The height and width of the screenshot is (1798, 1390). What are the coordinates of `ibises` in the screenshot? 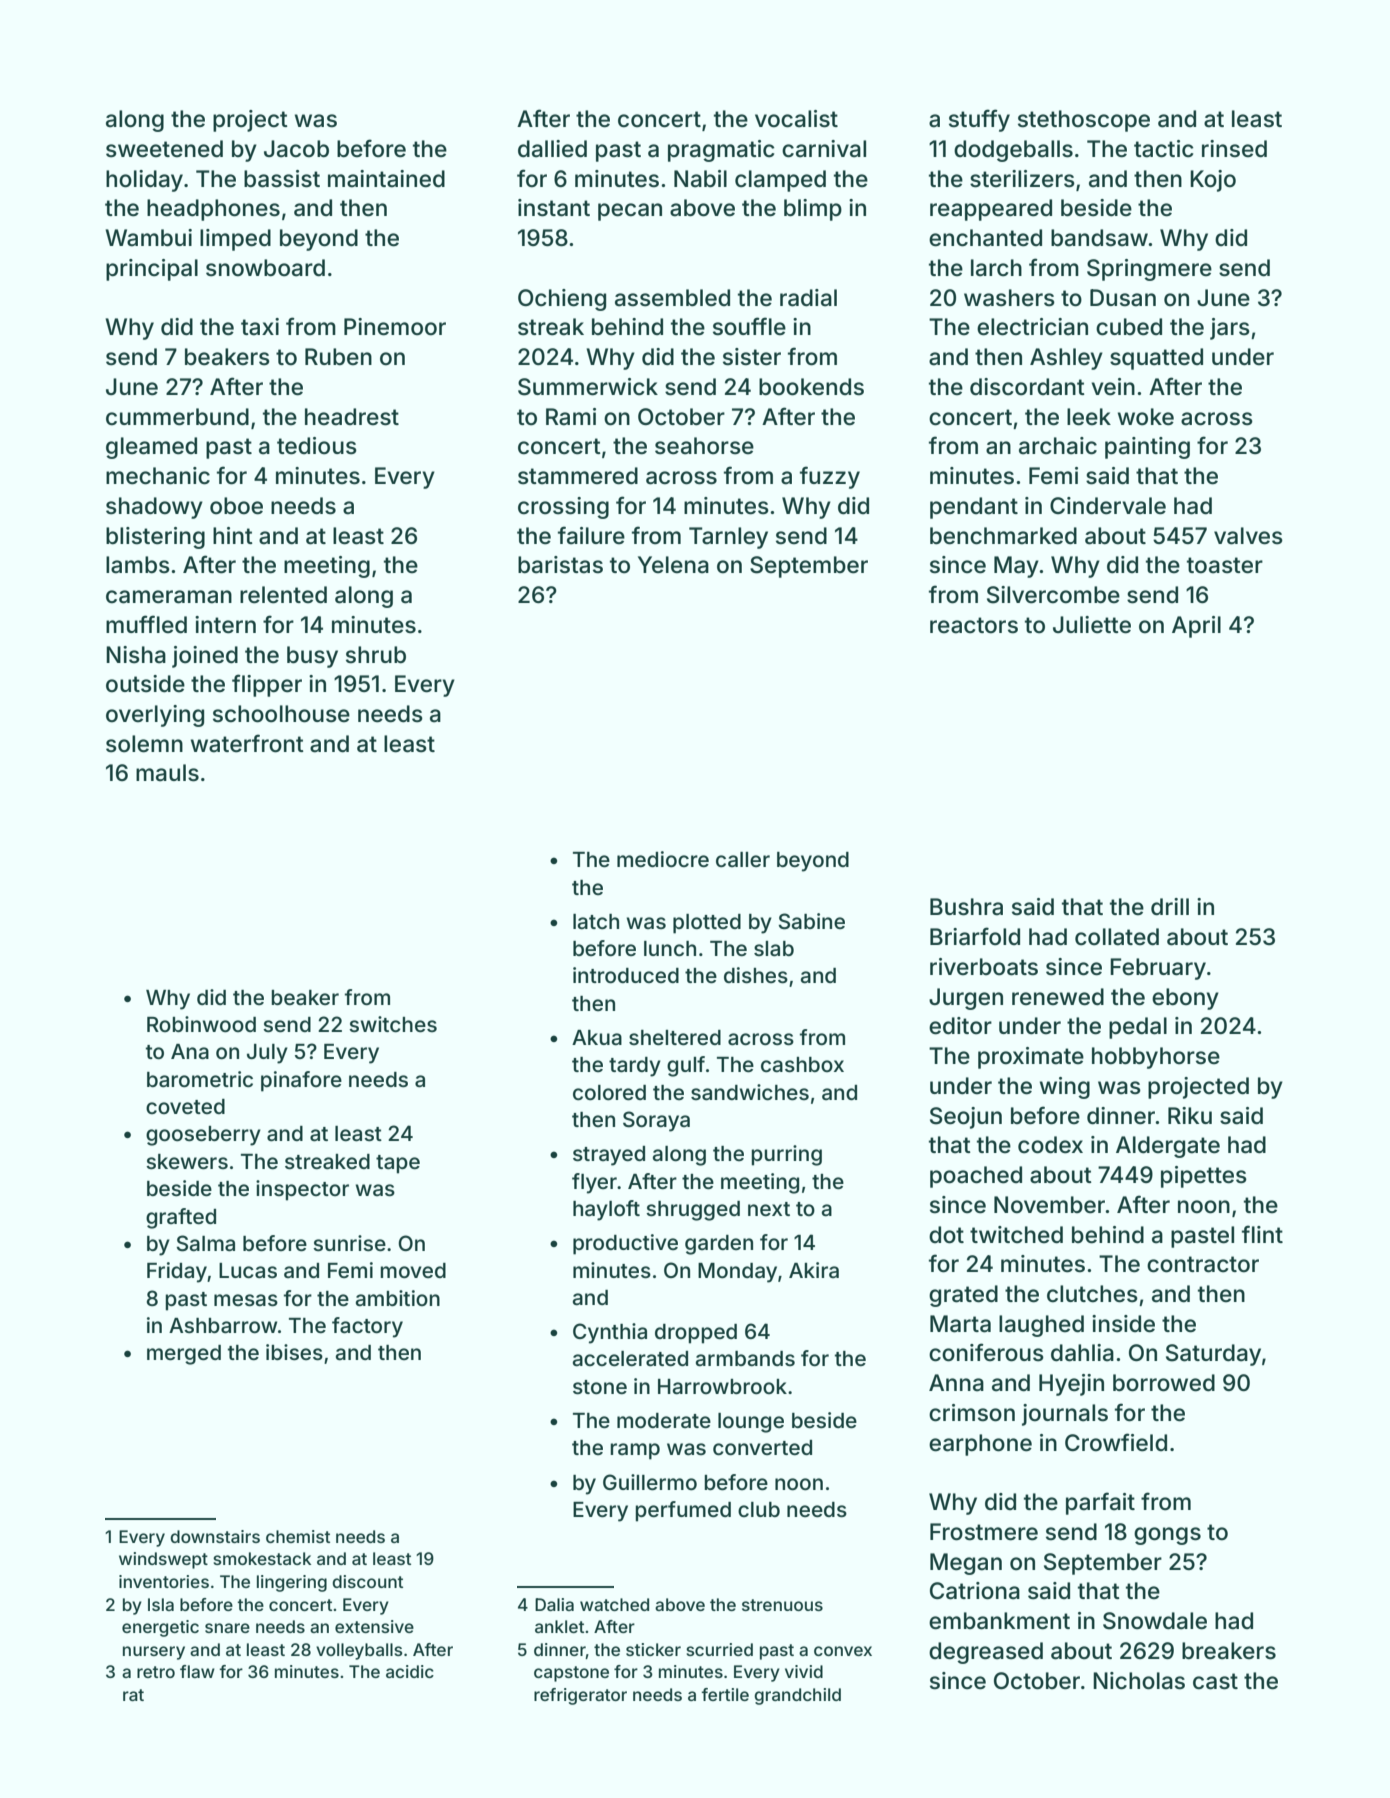 It's located at (294, 1352).
